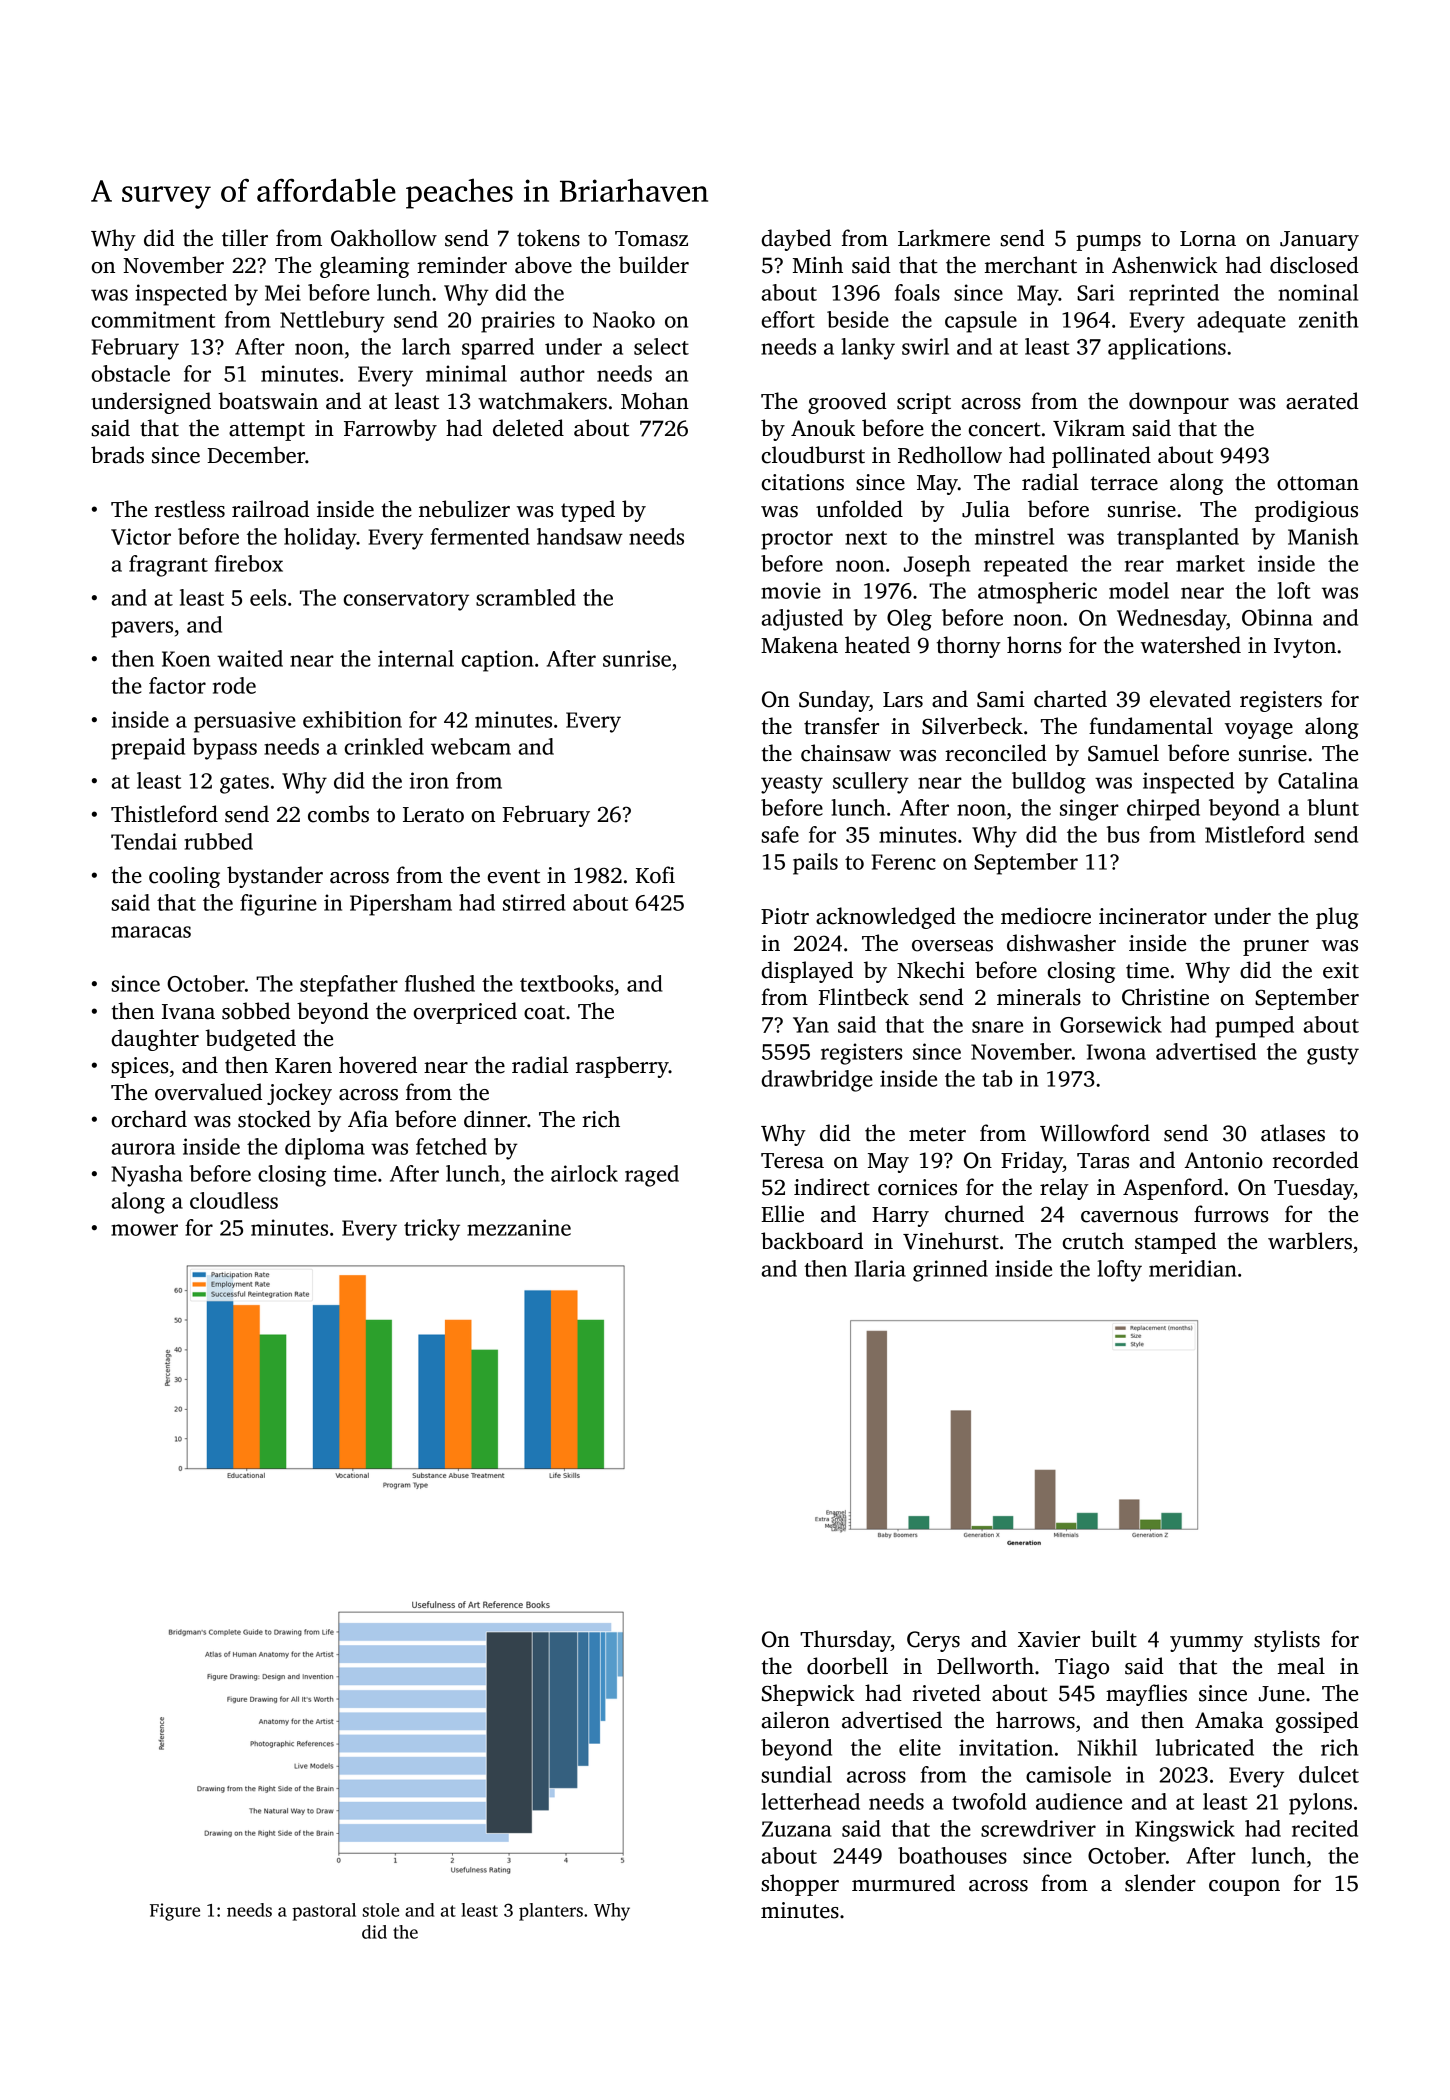 The width and height of the image is (1450, 2100). What do you see at coordinates (1287, 1641) in the image?
I see `stylists` at bounding box center [1287, 1641].
